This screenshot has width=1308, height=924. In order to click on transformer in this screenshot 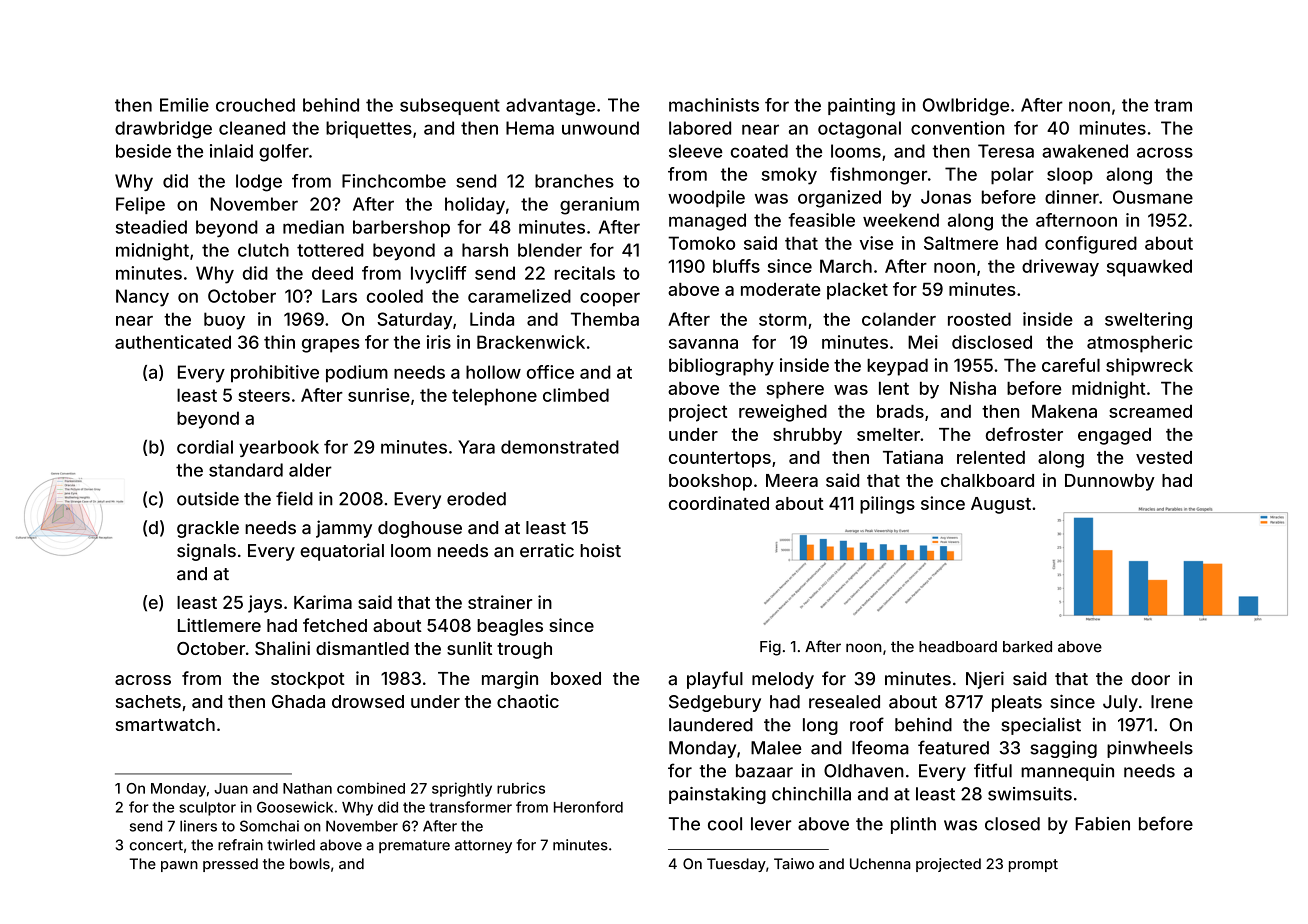, I will do `click(470, 807)`.
